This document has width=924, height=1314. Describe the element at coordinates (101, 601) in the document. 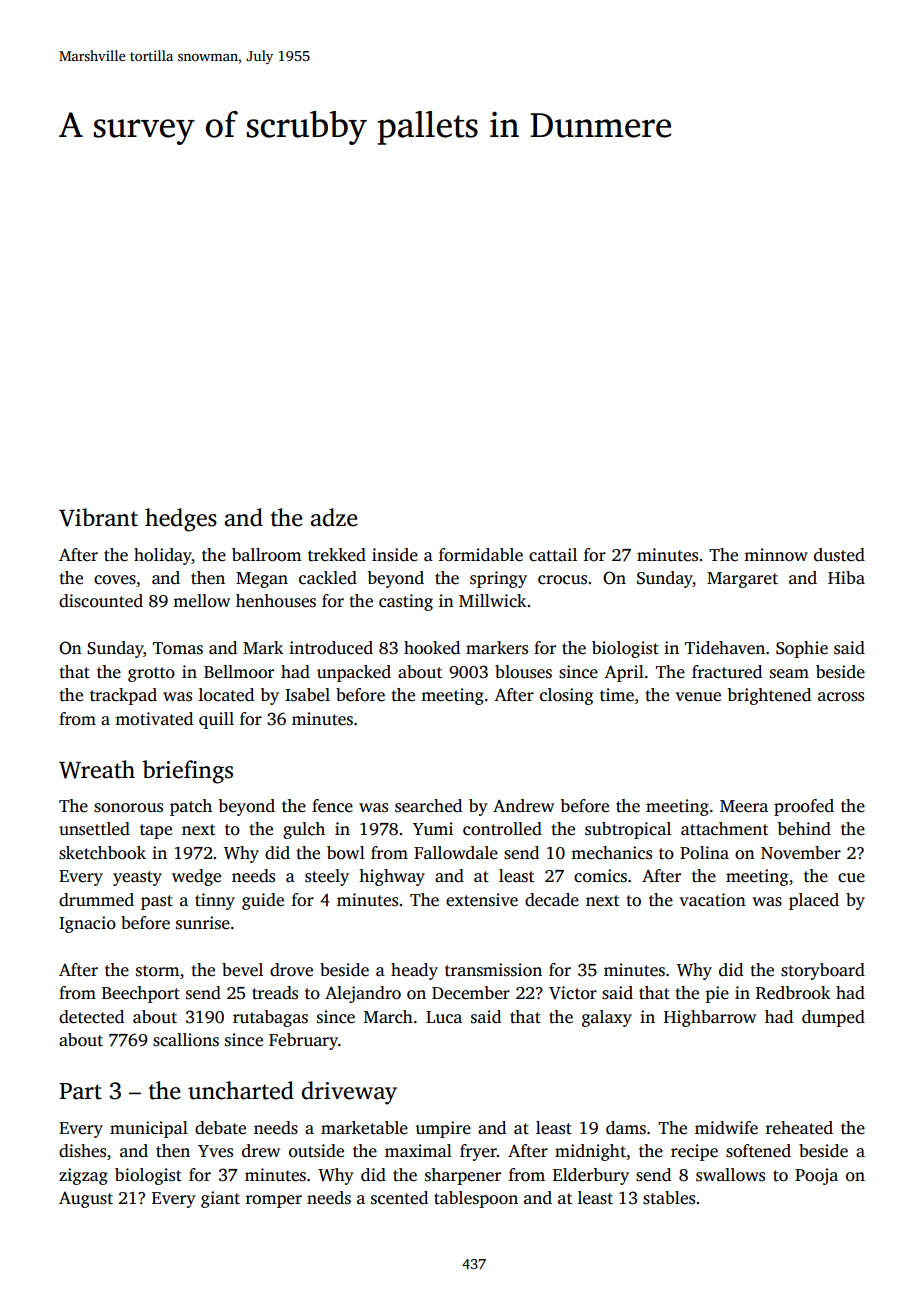

I see `discounted` at that location.
